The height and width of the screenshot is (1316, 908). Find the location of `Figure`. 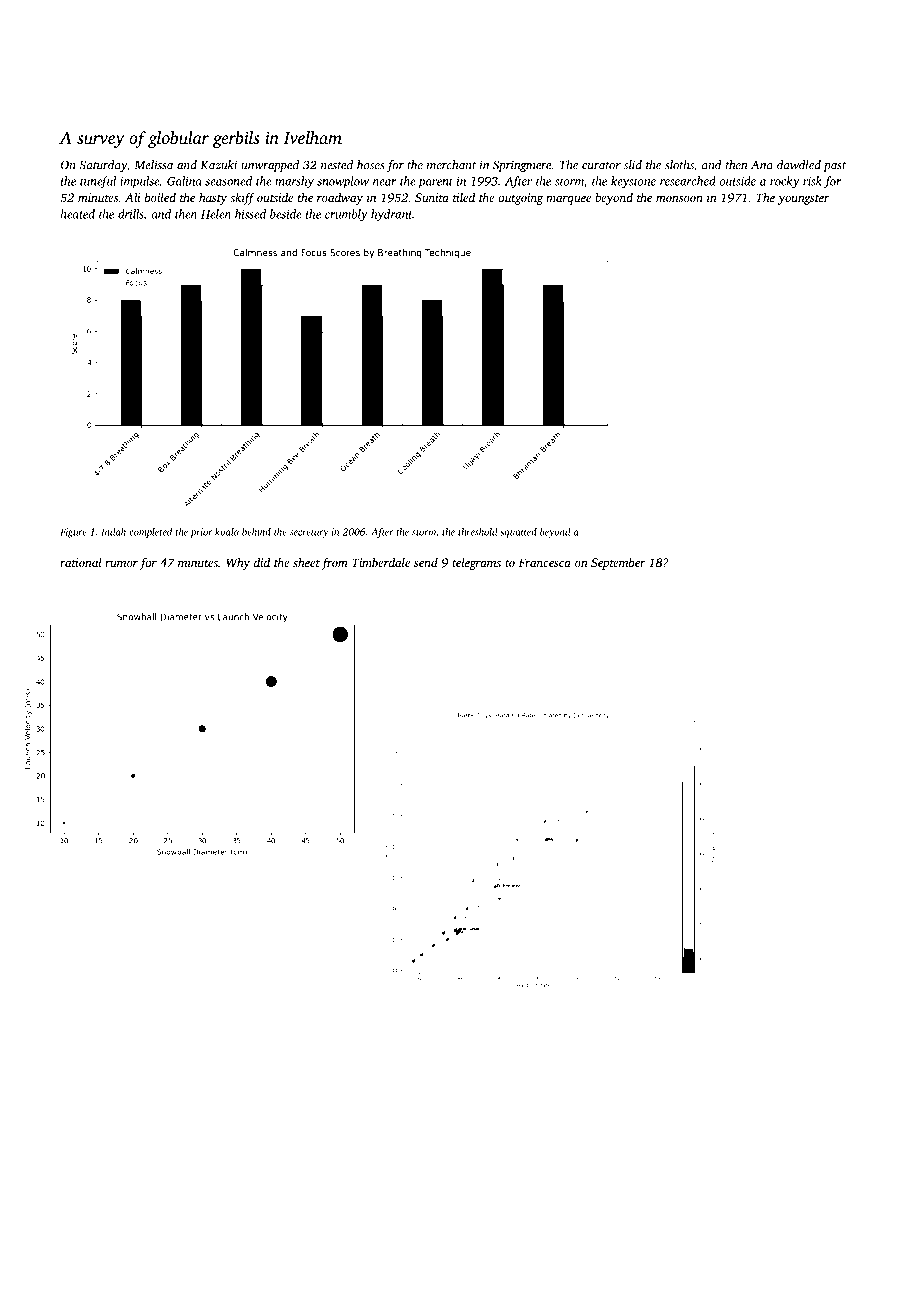

Figure is located at coordinates (73, 533).
